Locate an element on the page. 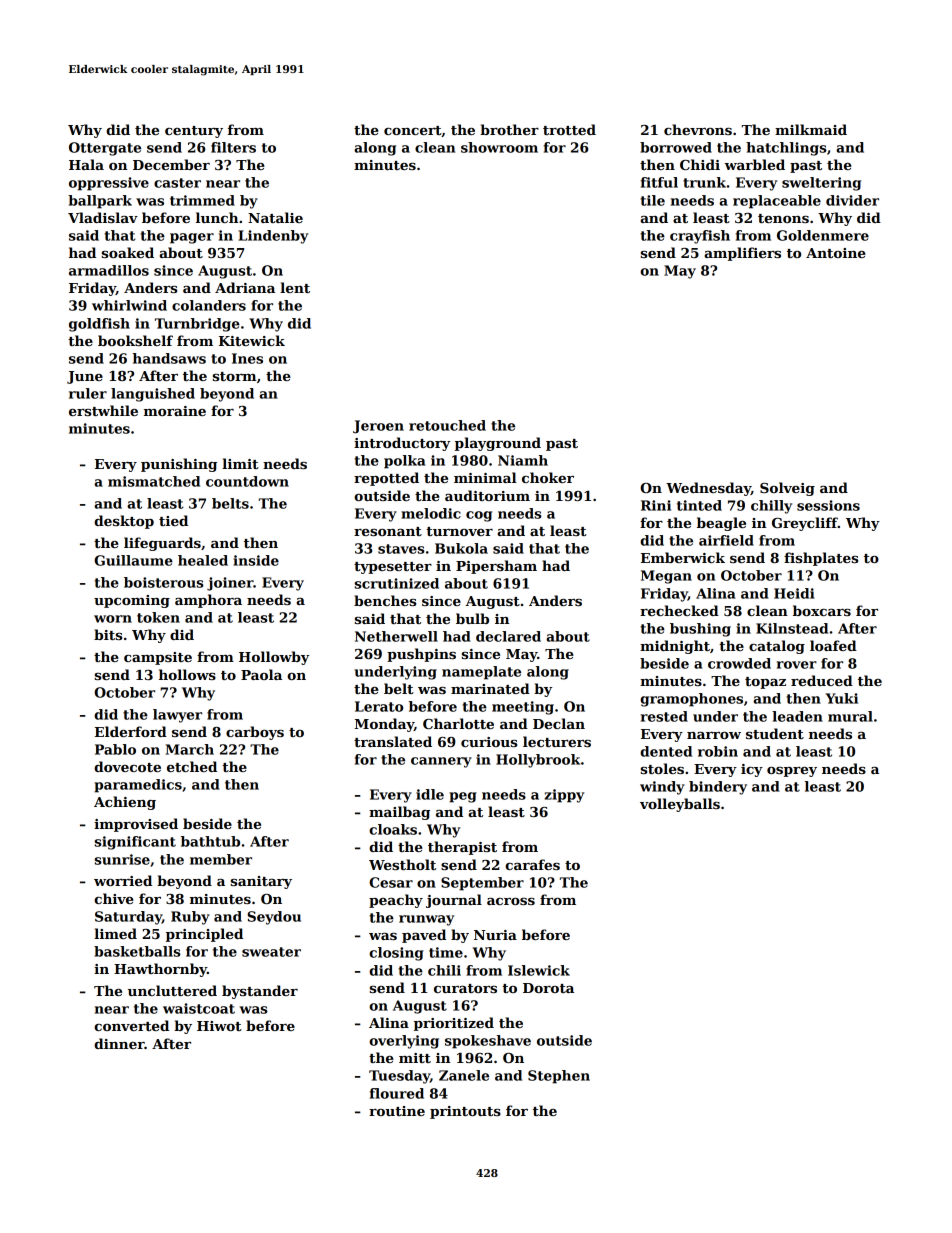  routine is located at coordinates (397, 1111).
